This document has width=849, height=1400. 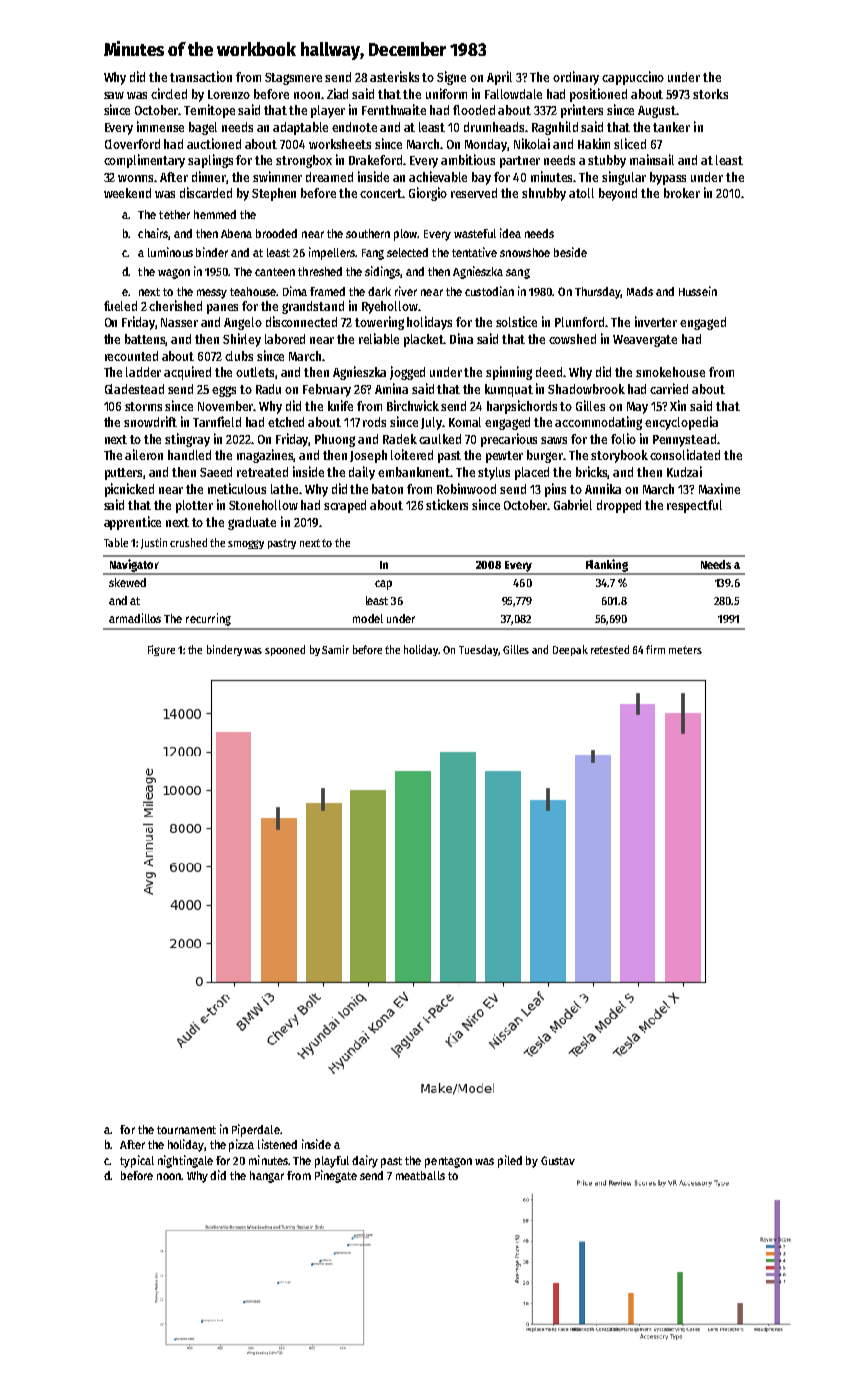 What do you see at coordinates (684, 471) in the document?
I see `Kudzai` at bounding box center [684, 471].
